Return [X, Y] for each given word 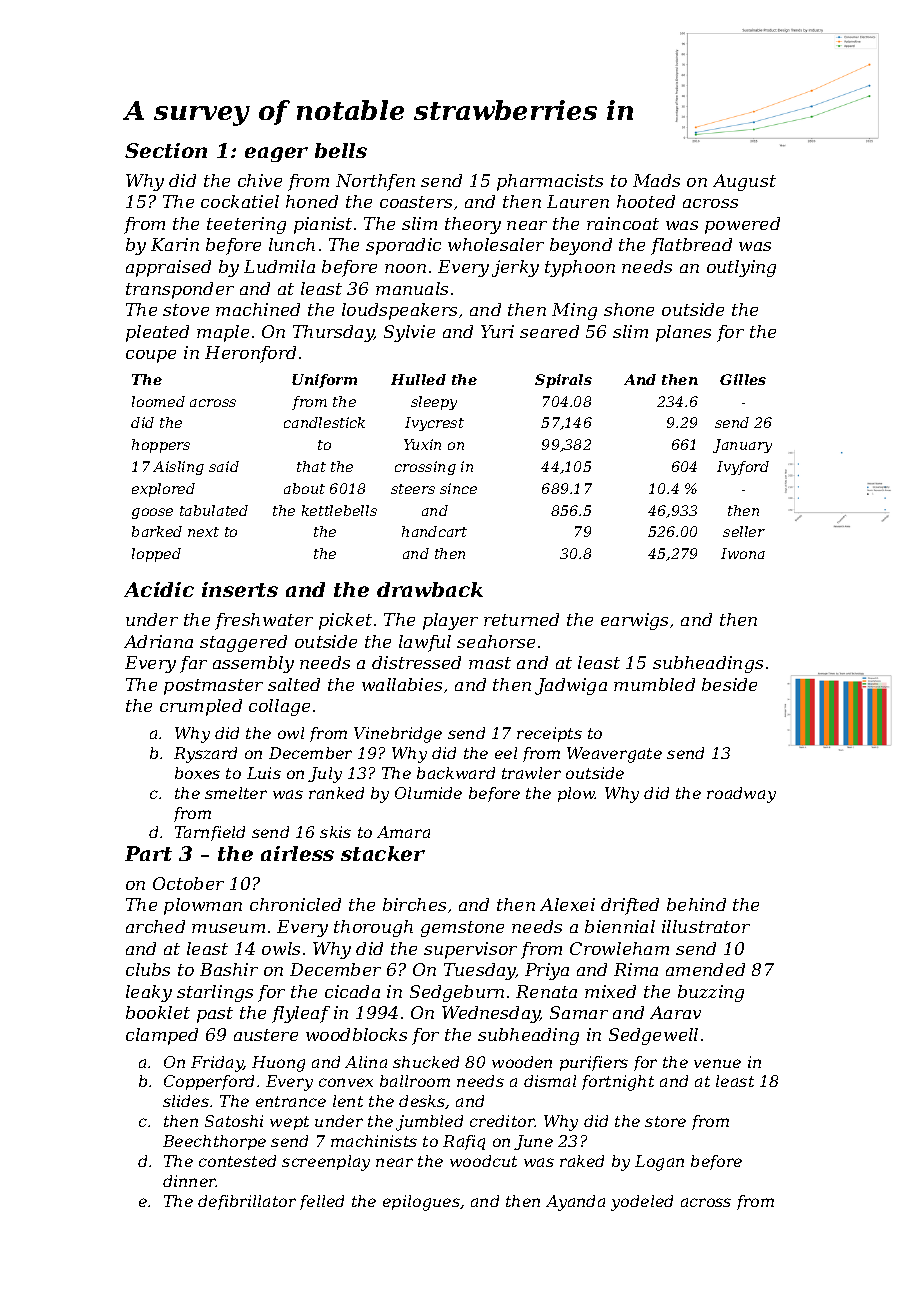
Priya [547, 971]
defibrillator [247, 1202]
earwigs [634, 621]
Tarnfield [210, 833]
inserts [240, 589]
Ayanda [575, 1203]
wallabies [402, 684]
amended [705, 969]
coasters [416, 202]
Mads [656, 180]
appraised [168, 268]
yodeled [642, 1203]
